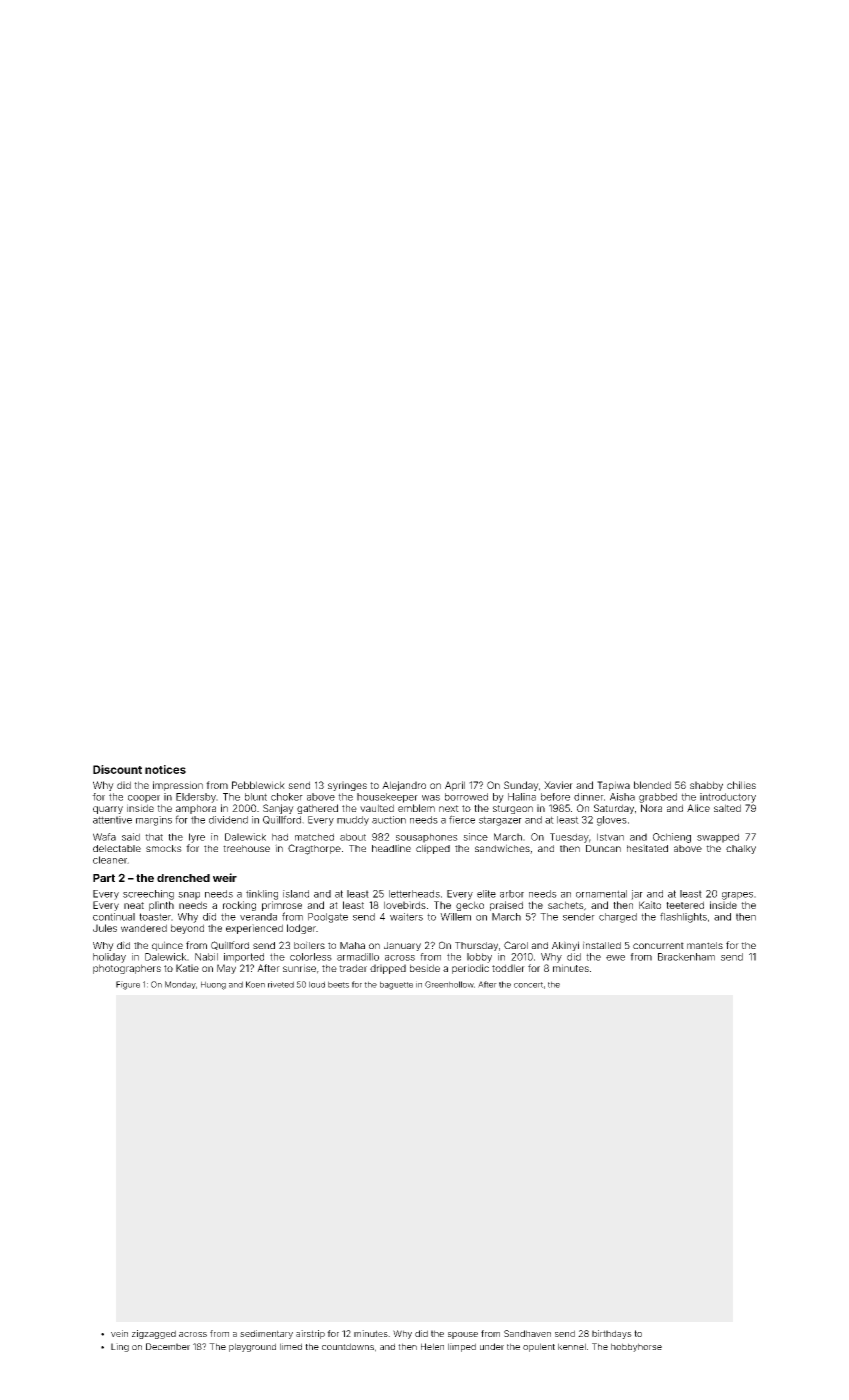 The image size is (849, 1400). What do you see at coordinates (154, 1334) in the screenshot?
I see `zigzagged` at bounding box center [154, 1334].
